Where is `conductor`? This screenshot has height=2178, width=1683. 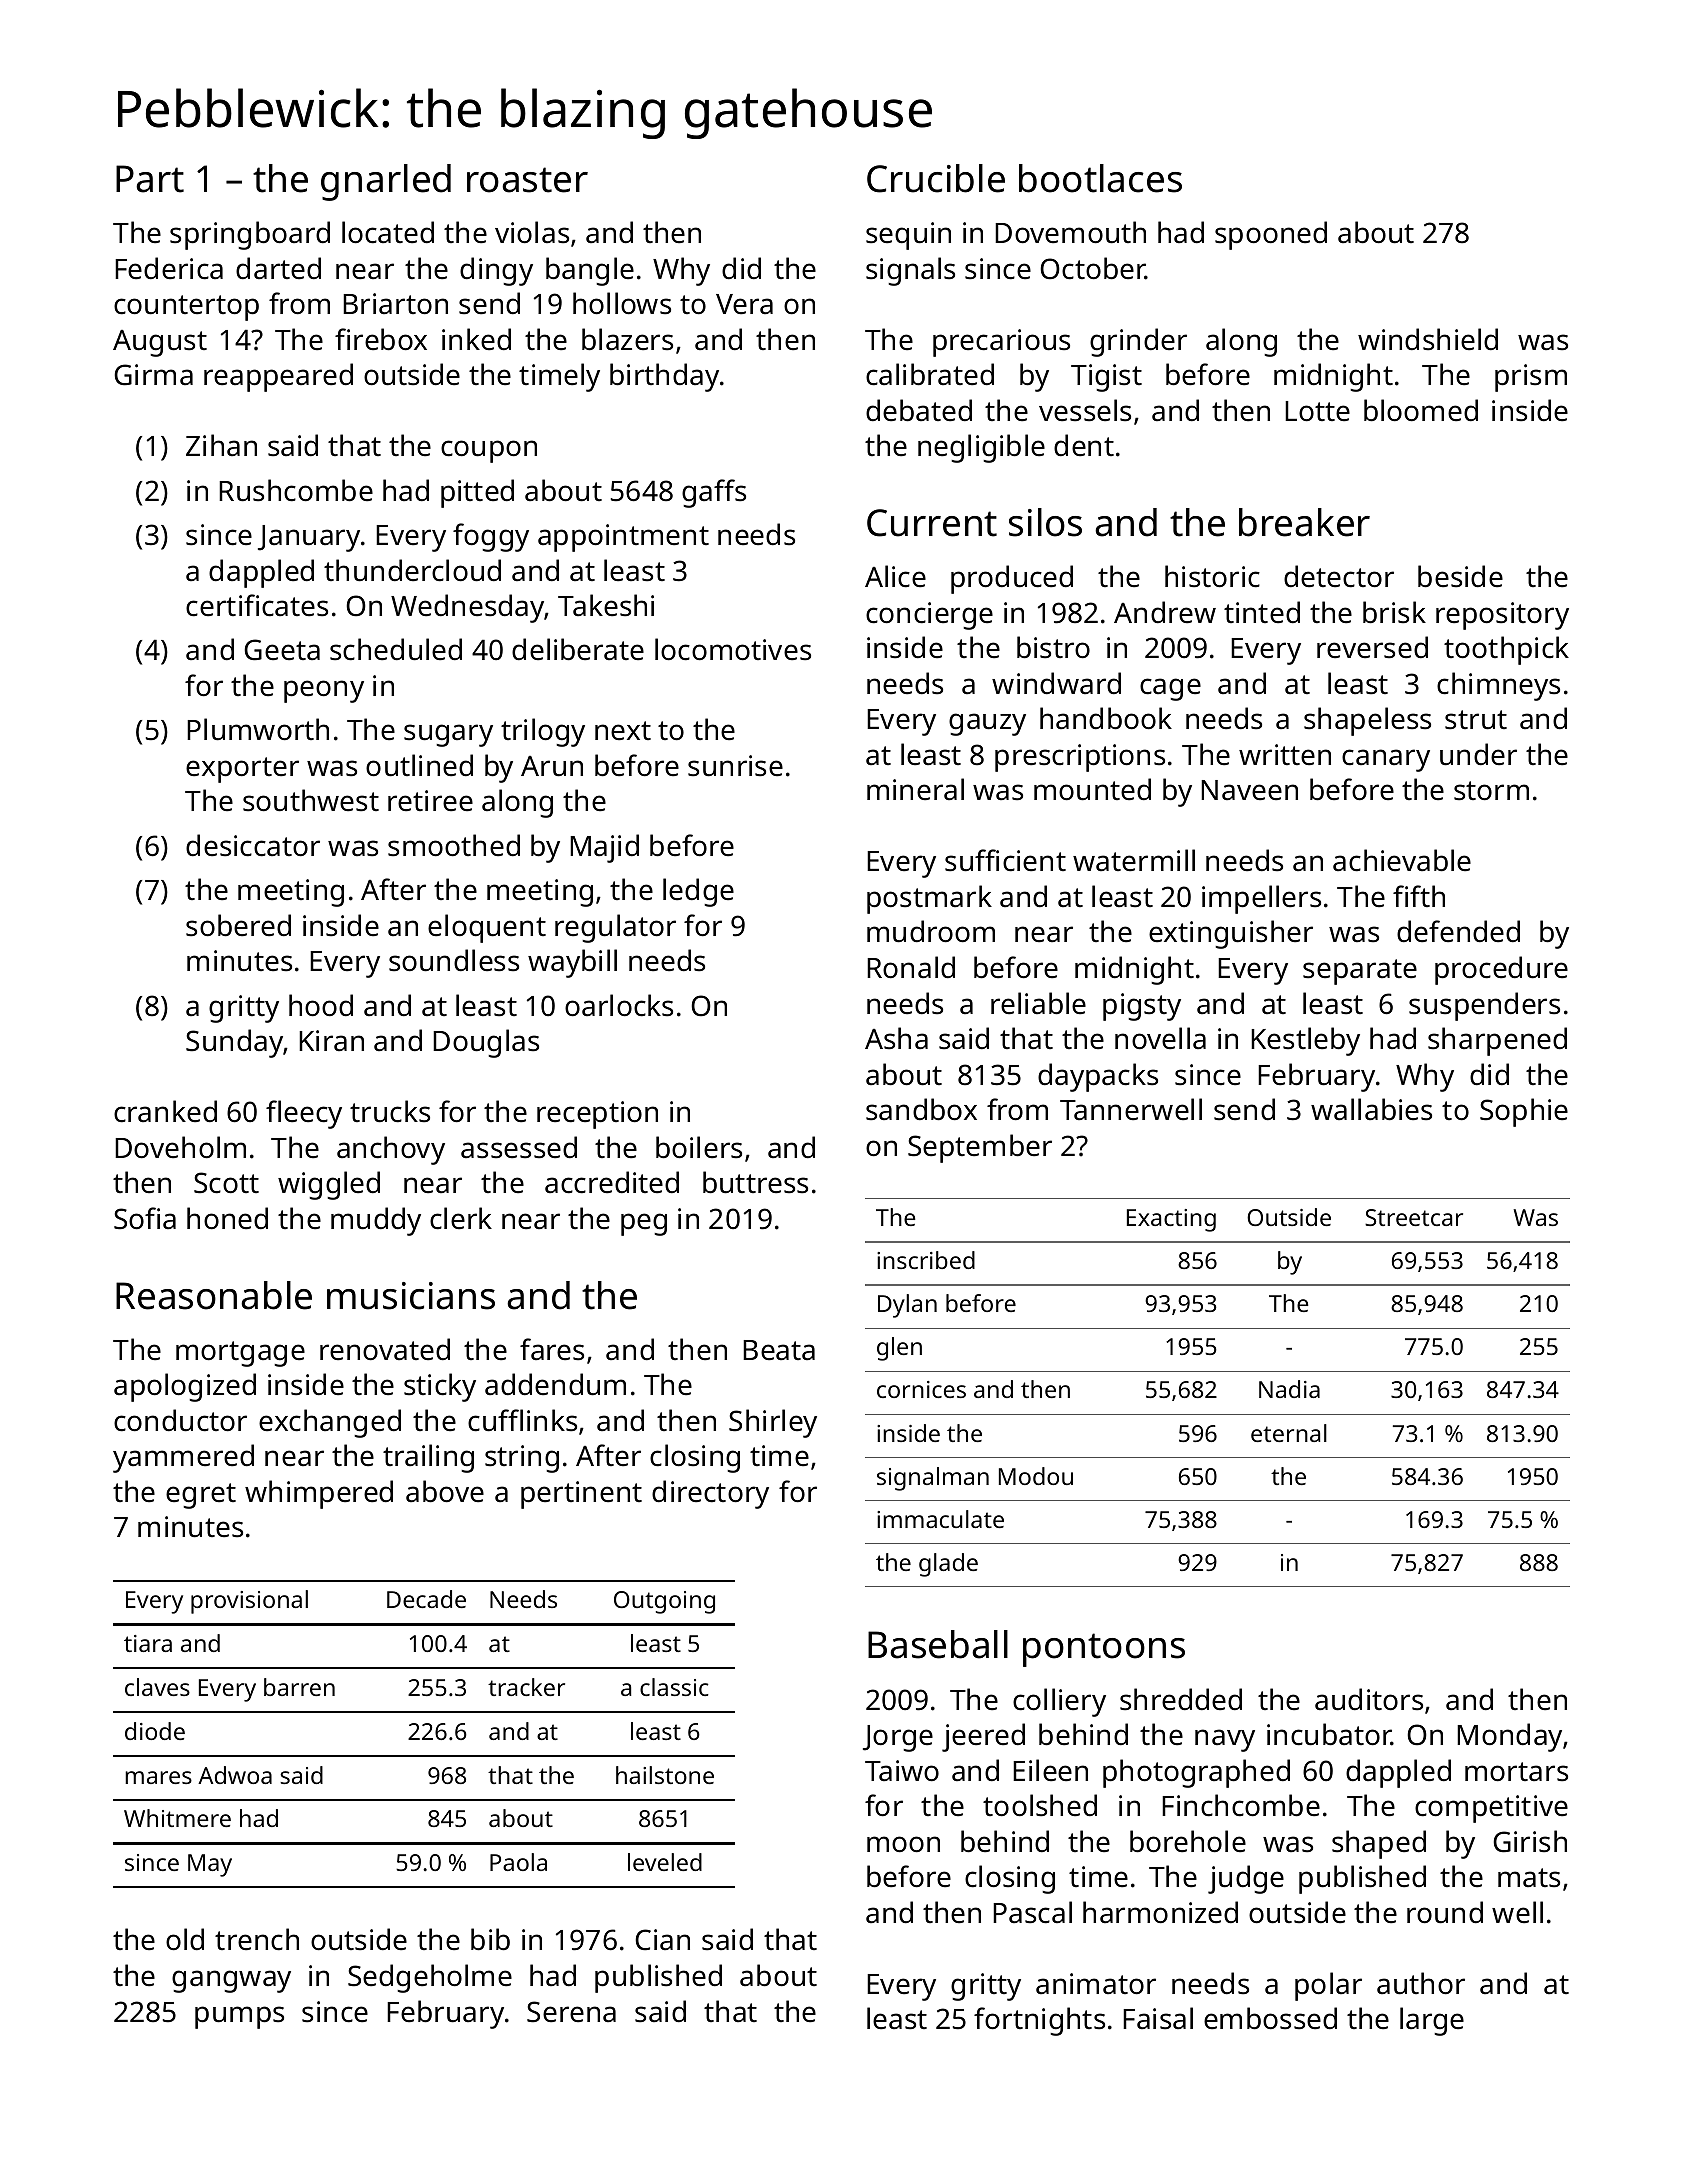 conductor is located at coordinates (180, 1420).
